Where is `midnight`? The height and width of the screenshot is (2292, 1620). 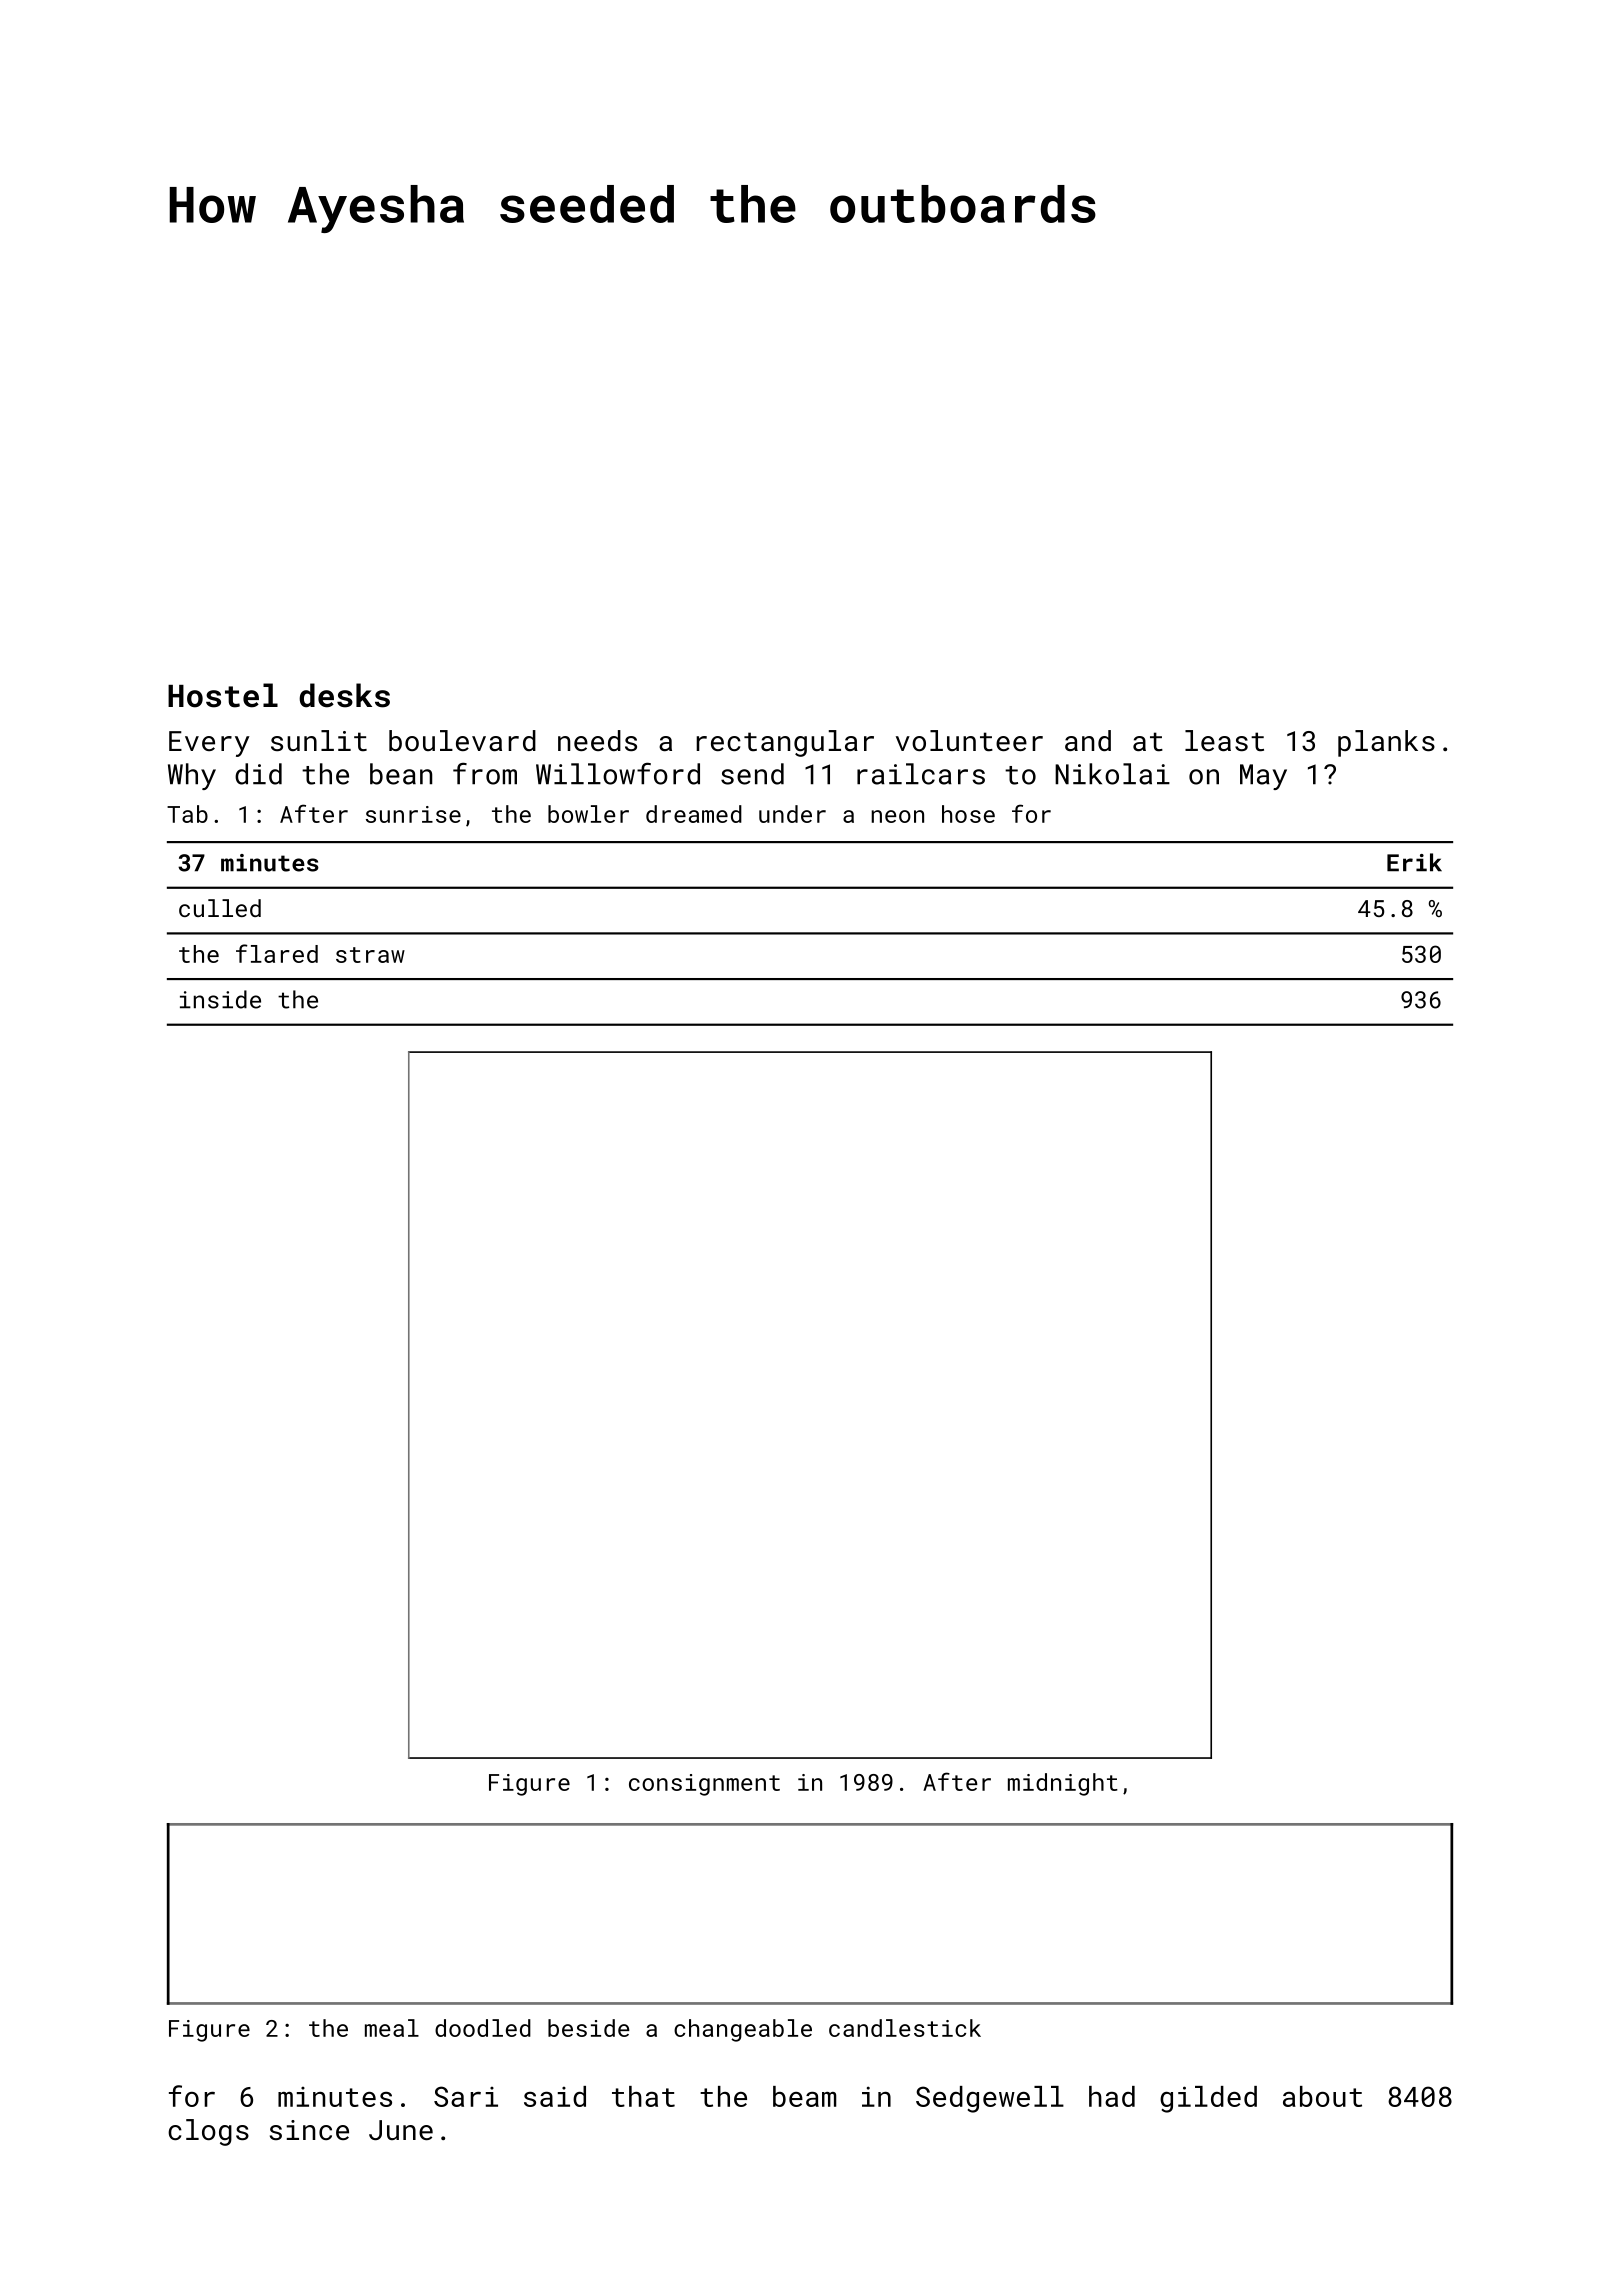 midnight is located at coordinates (1063, 1784).
